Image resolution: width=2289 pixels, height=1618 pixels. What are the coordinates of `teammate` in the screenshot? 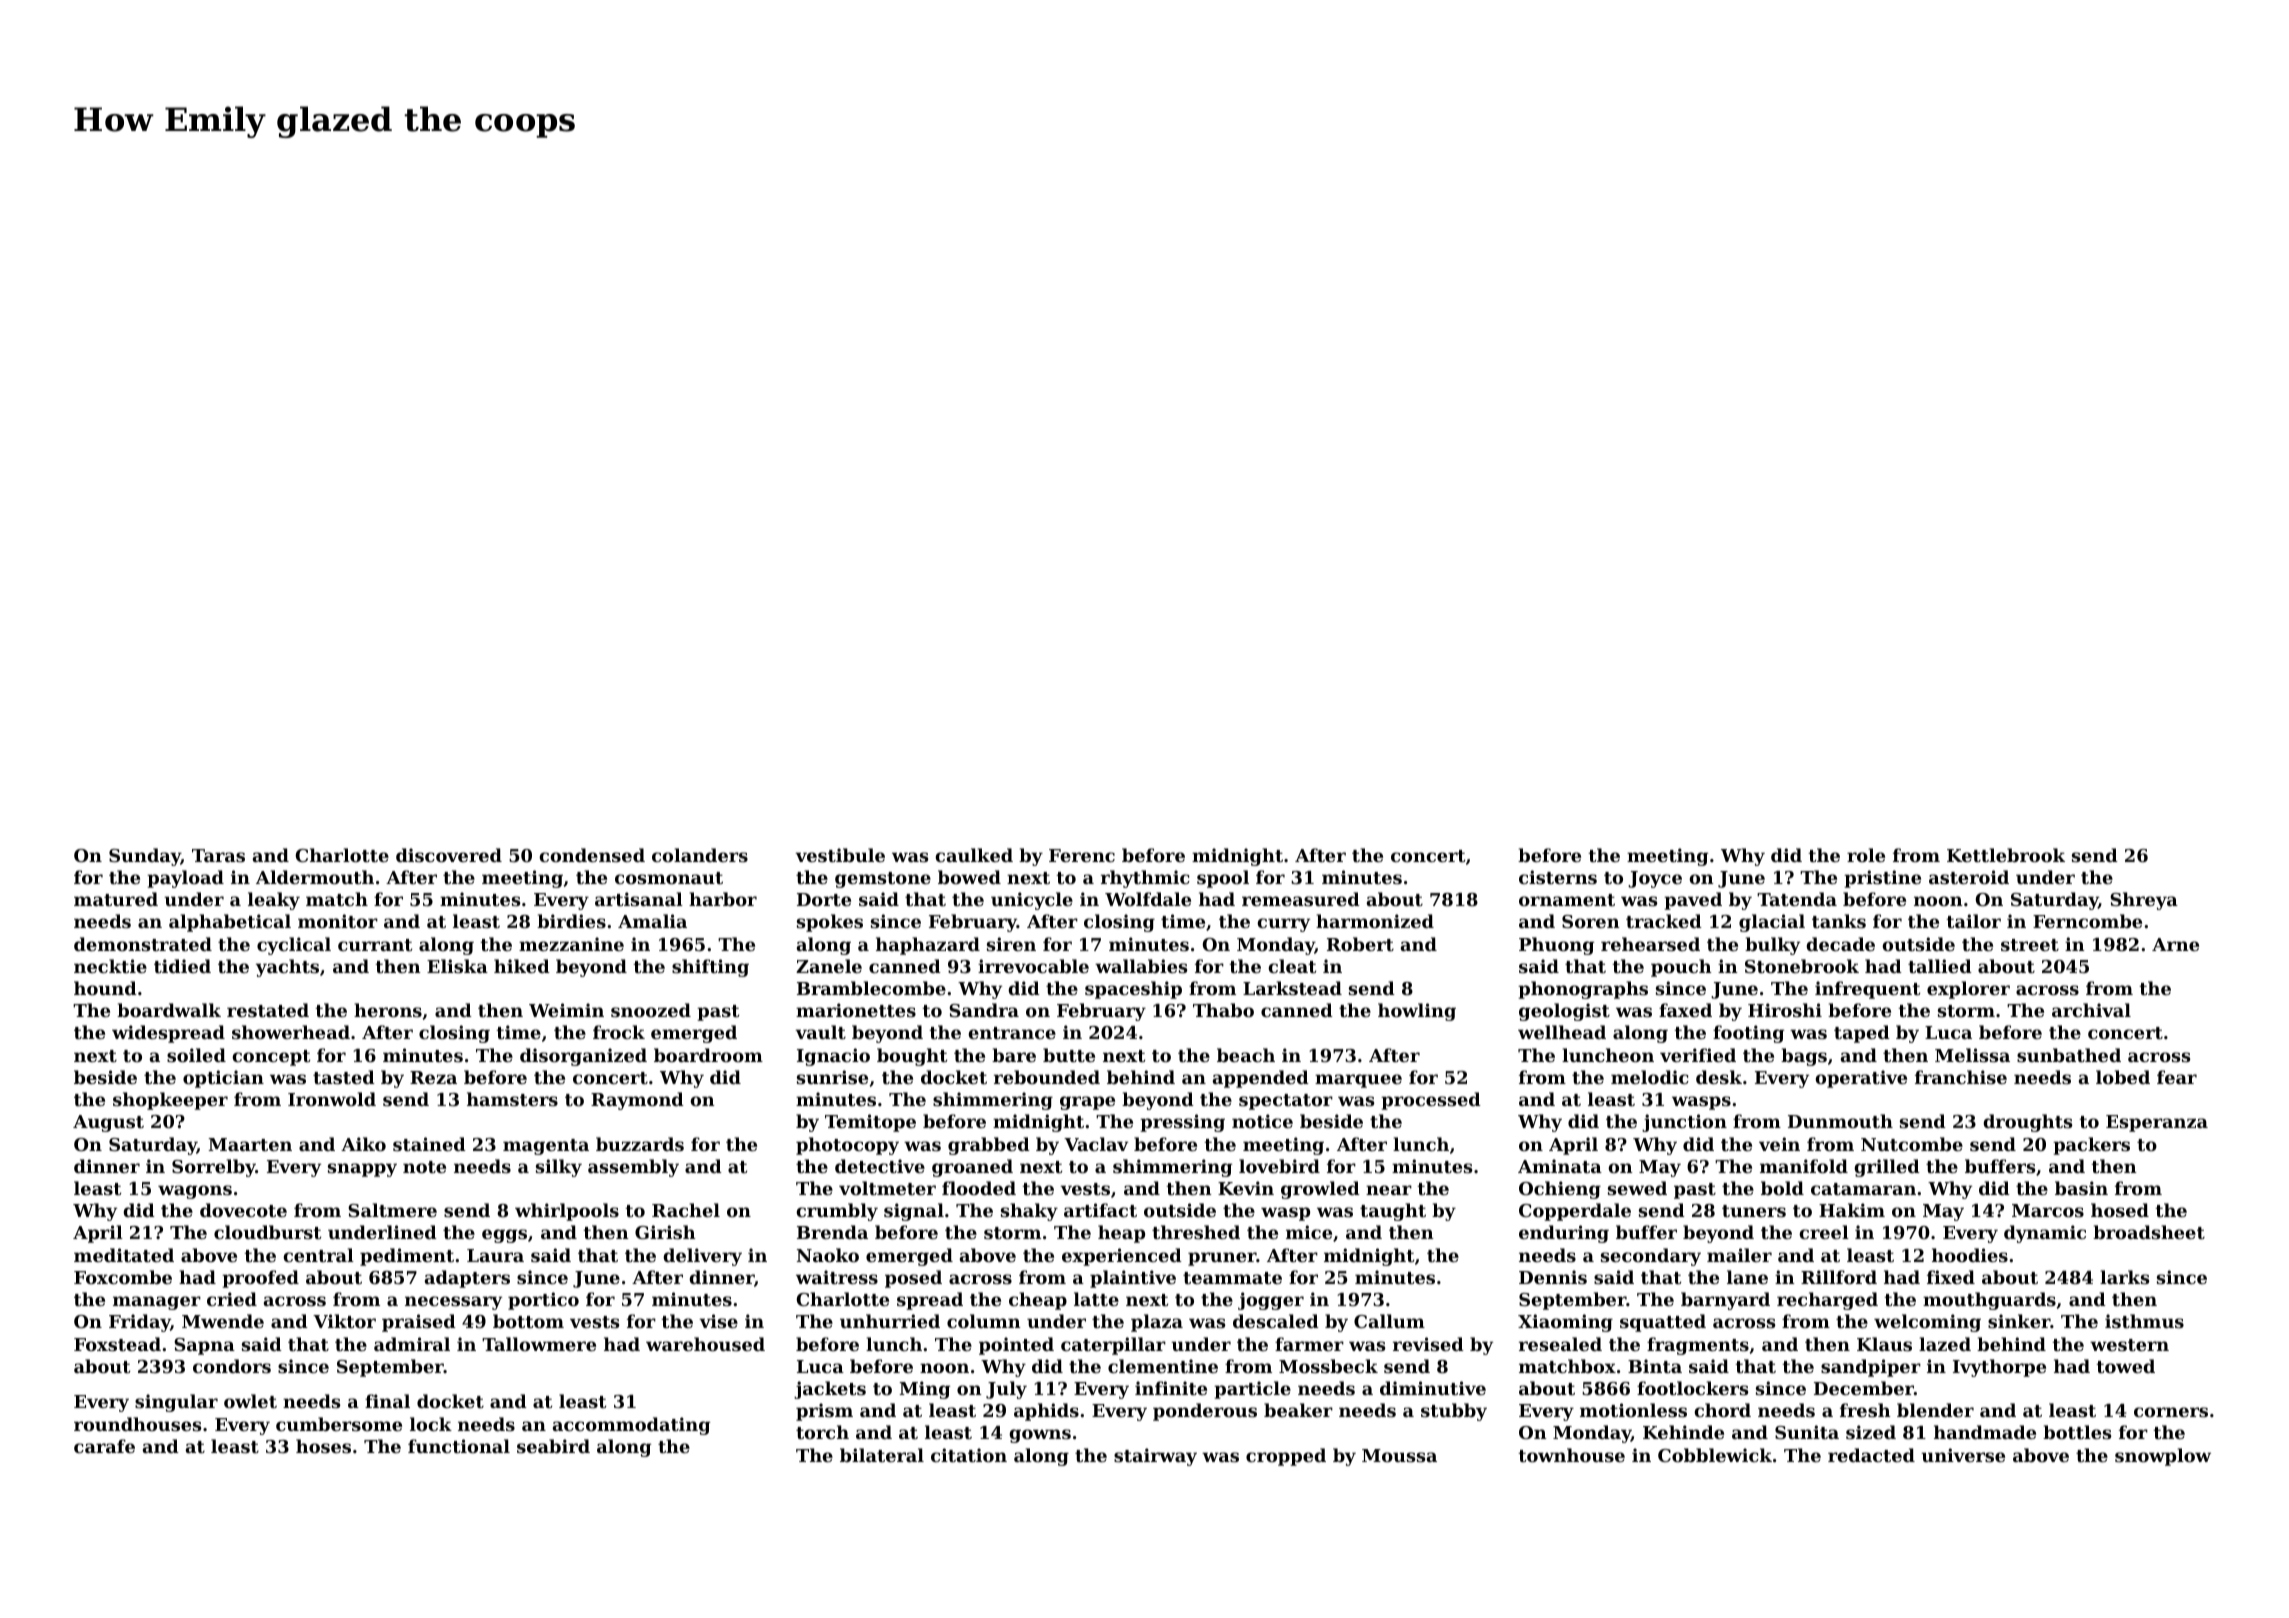 It's located at (1232, 1278).
